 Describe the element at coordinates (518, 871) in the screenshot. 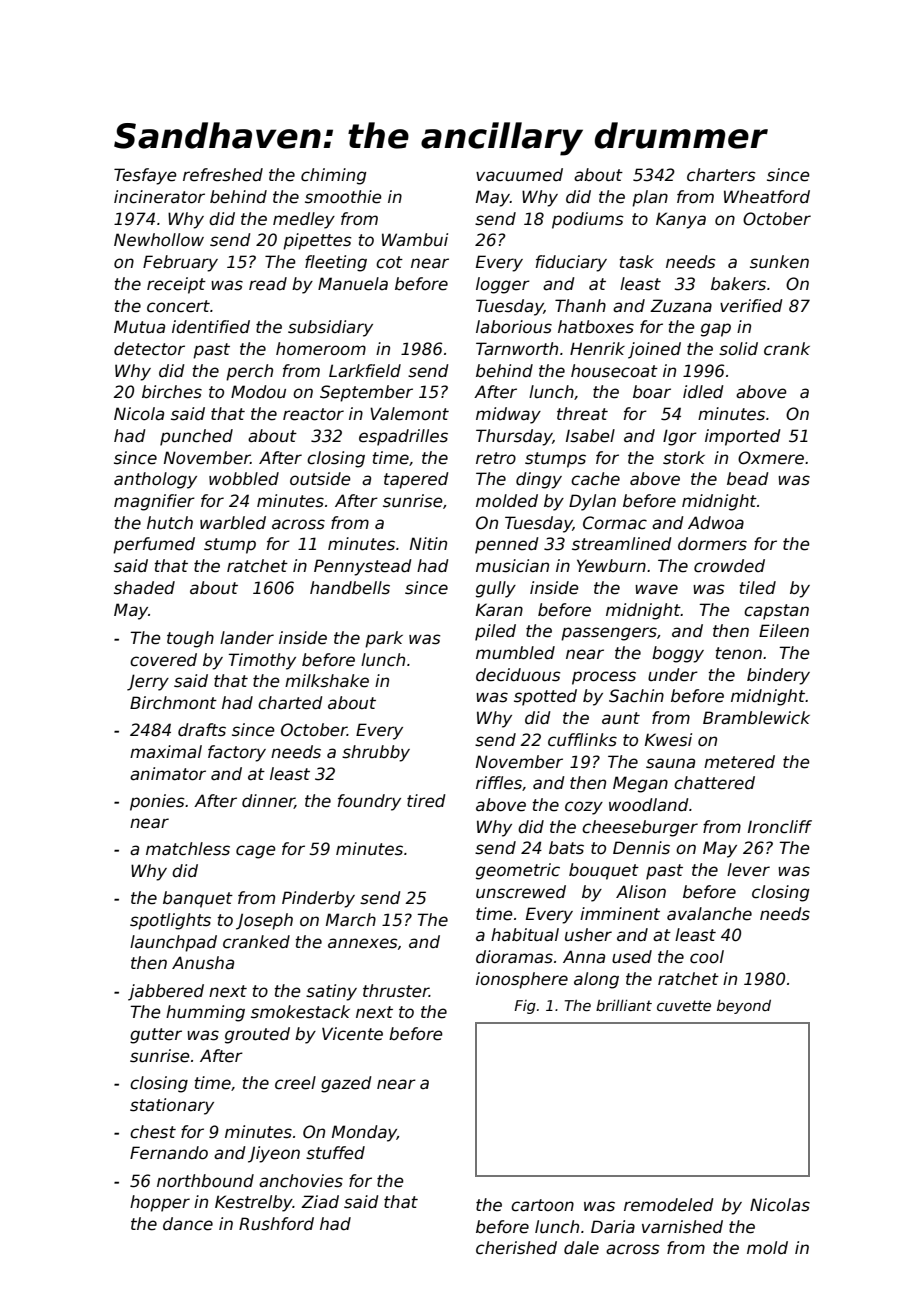

I see `geometric` at that location.
